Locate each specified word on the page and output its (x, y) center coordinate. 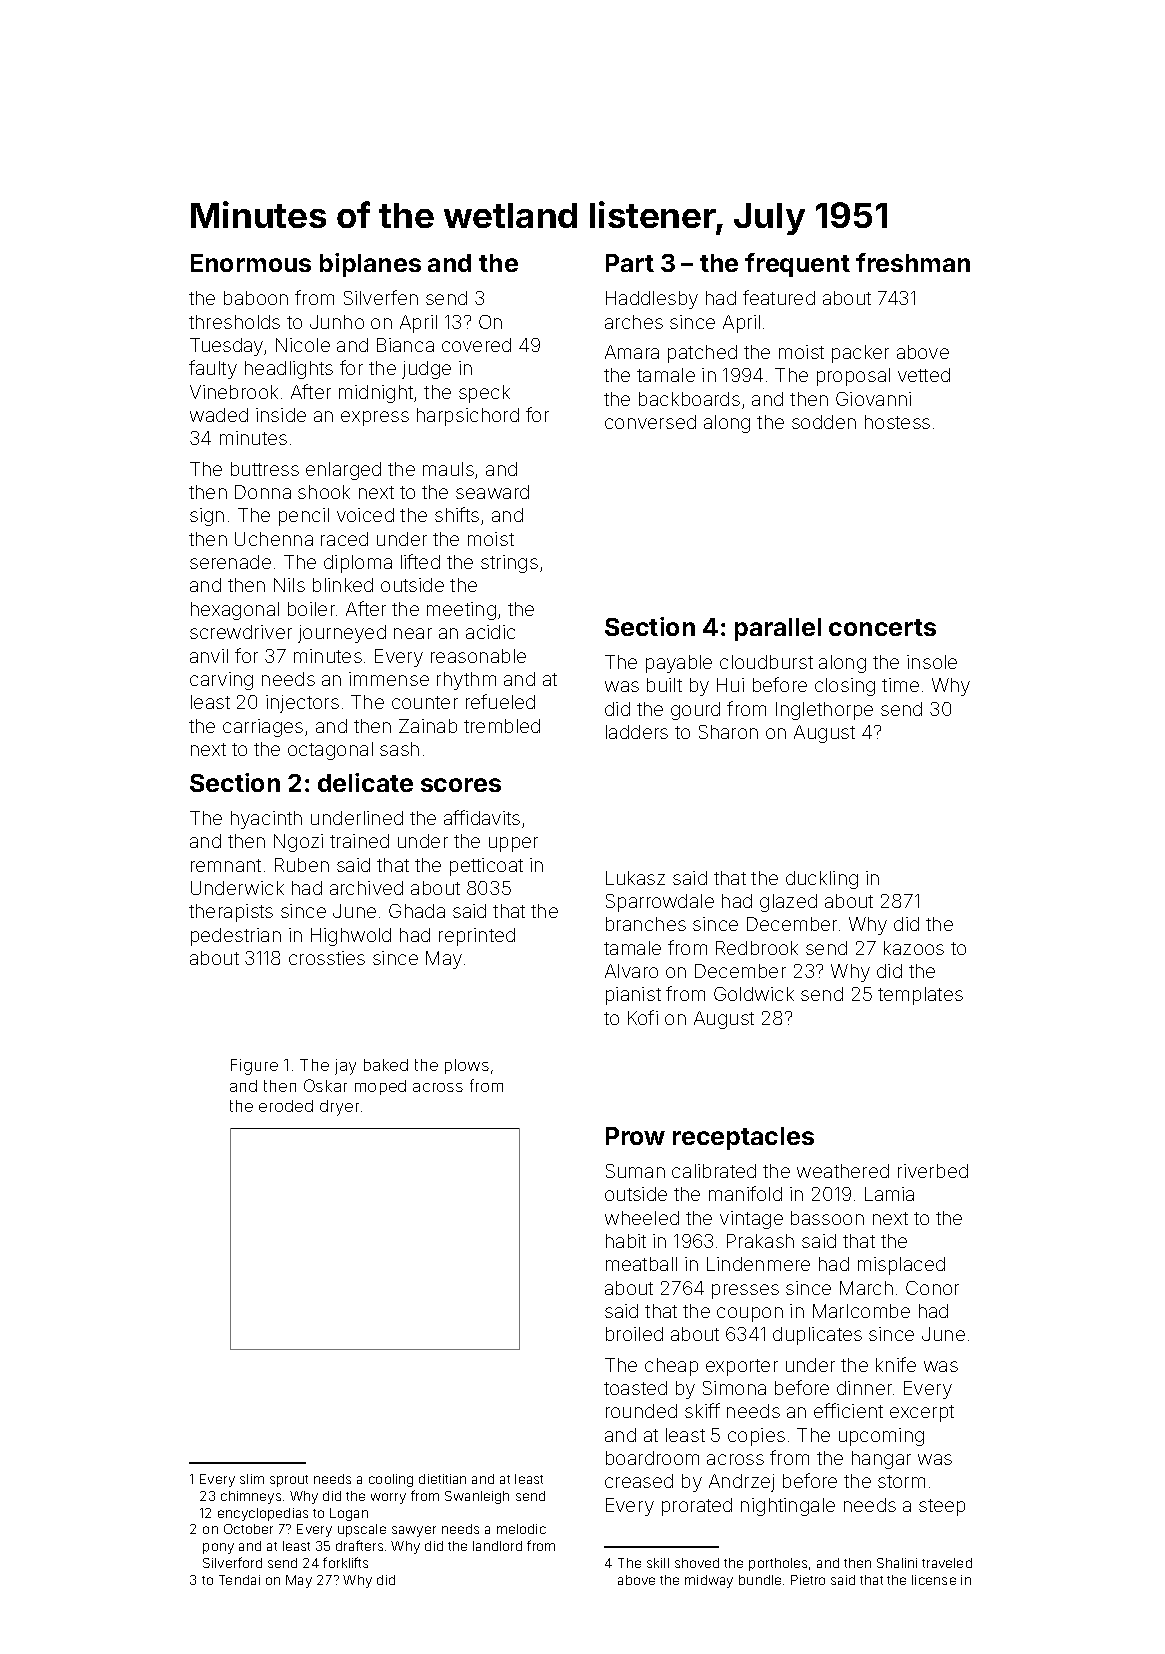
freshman (913, 262)
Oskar (325, 1085)
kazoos (914, 948)
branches (646, 924)
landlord (497, 1546)
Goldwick (754, 994)
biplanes (370, 265)
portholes (778, 1564)
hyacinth (266, 820)
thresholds (234, 322)
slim (252, 1479)
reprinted (477, 937)
